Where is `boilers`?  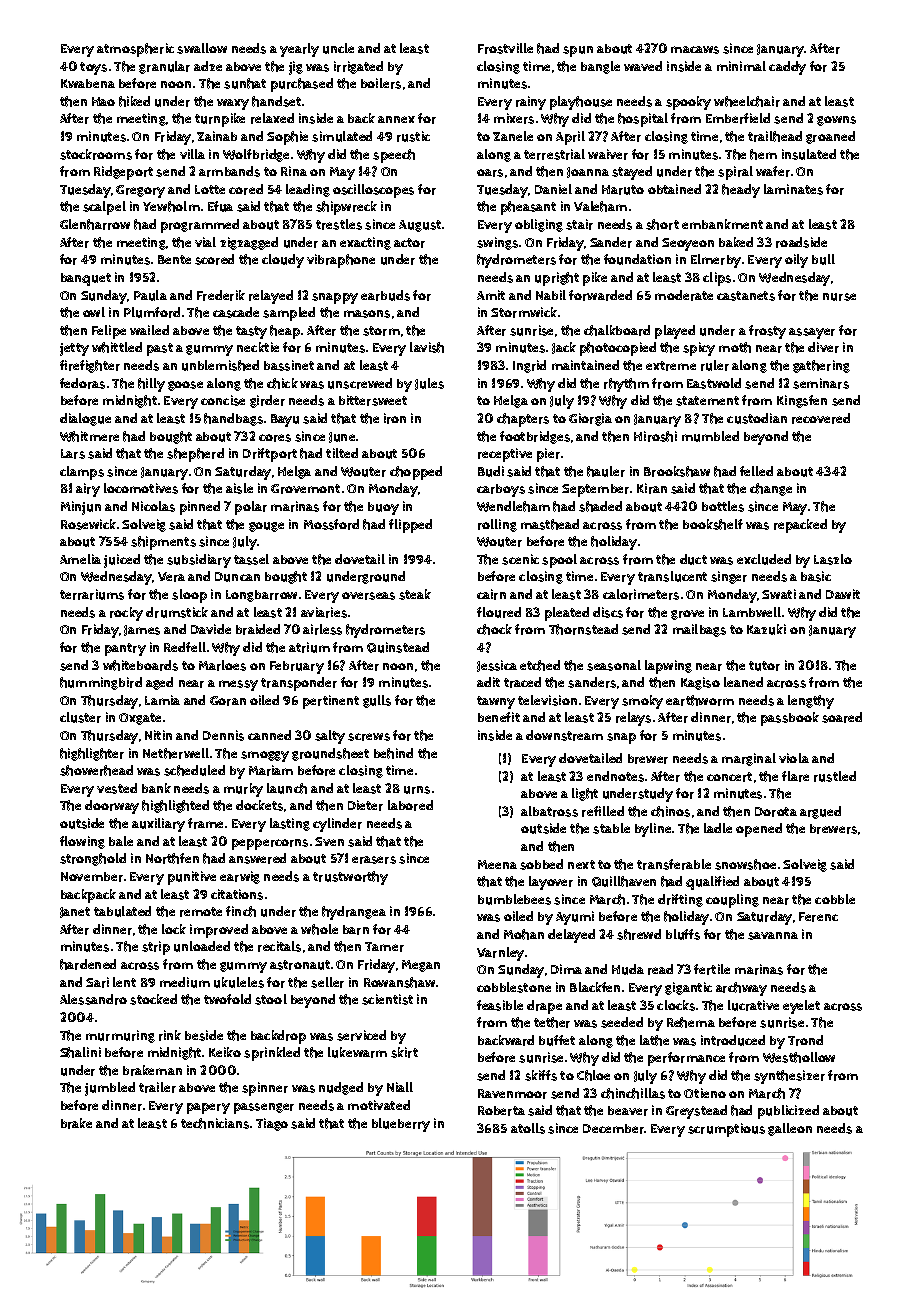 boilers is located at coordinates (381, 83).
